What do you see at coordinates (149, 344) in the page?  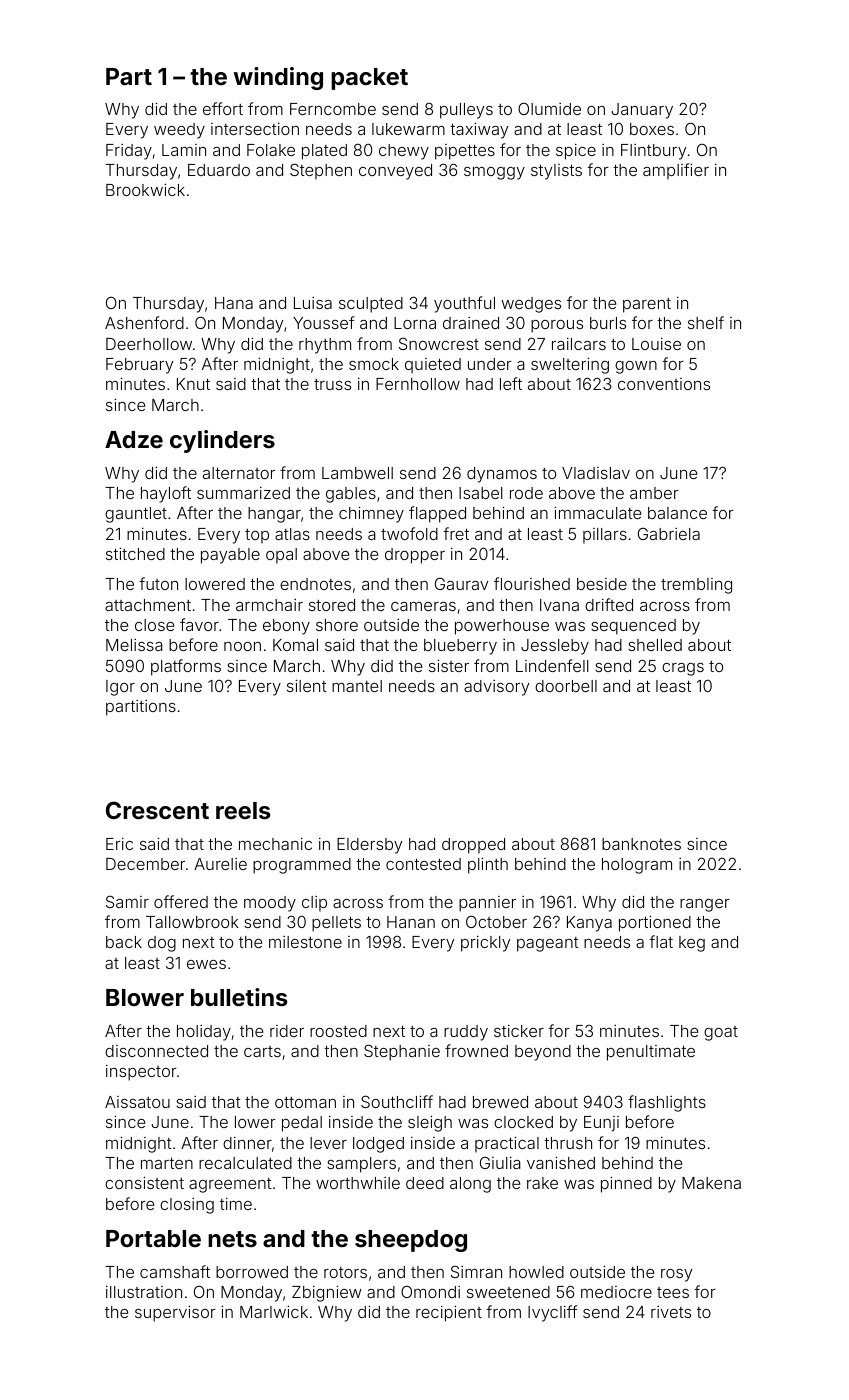 I see `Deerhollow` at bounding box center [149, 344].
